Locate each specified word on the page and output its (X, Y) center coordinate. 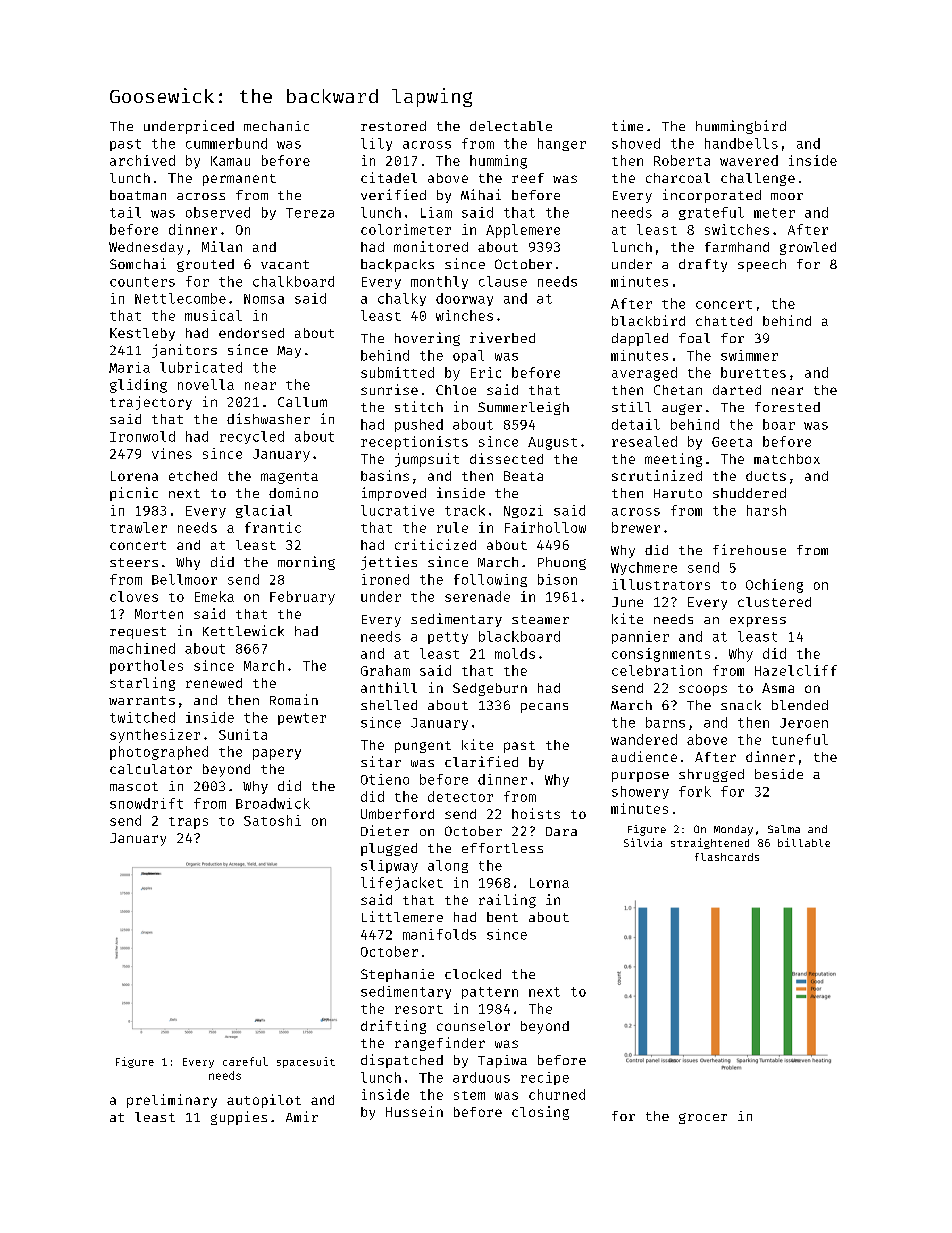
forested (787, 407)
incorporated (712, 196)
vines (172, 453)
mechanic (276, 126)
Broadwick (273, 803)
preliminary (172, 1101)
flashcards (727, 857)
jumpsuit (427, 460)
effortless (502, 848)
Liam (436, 212)
